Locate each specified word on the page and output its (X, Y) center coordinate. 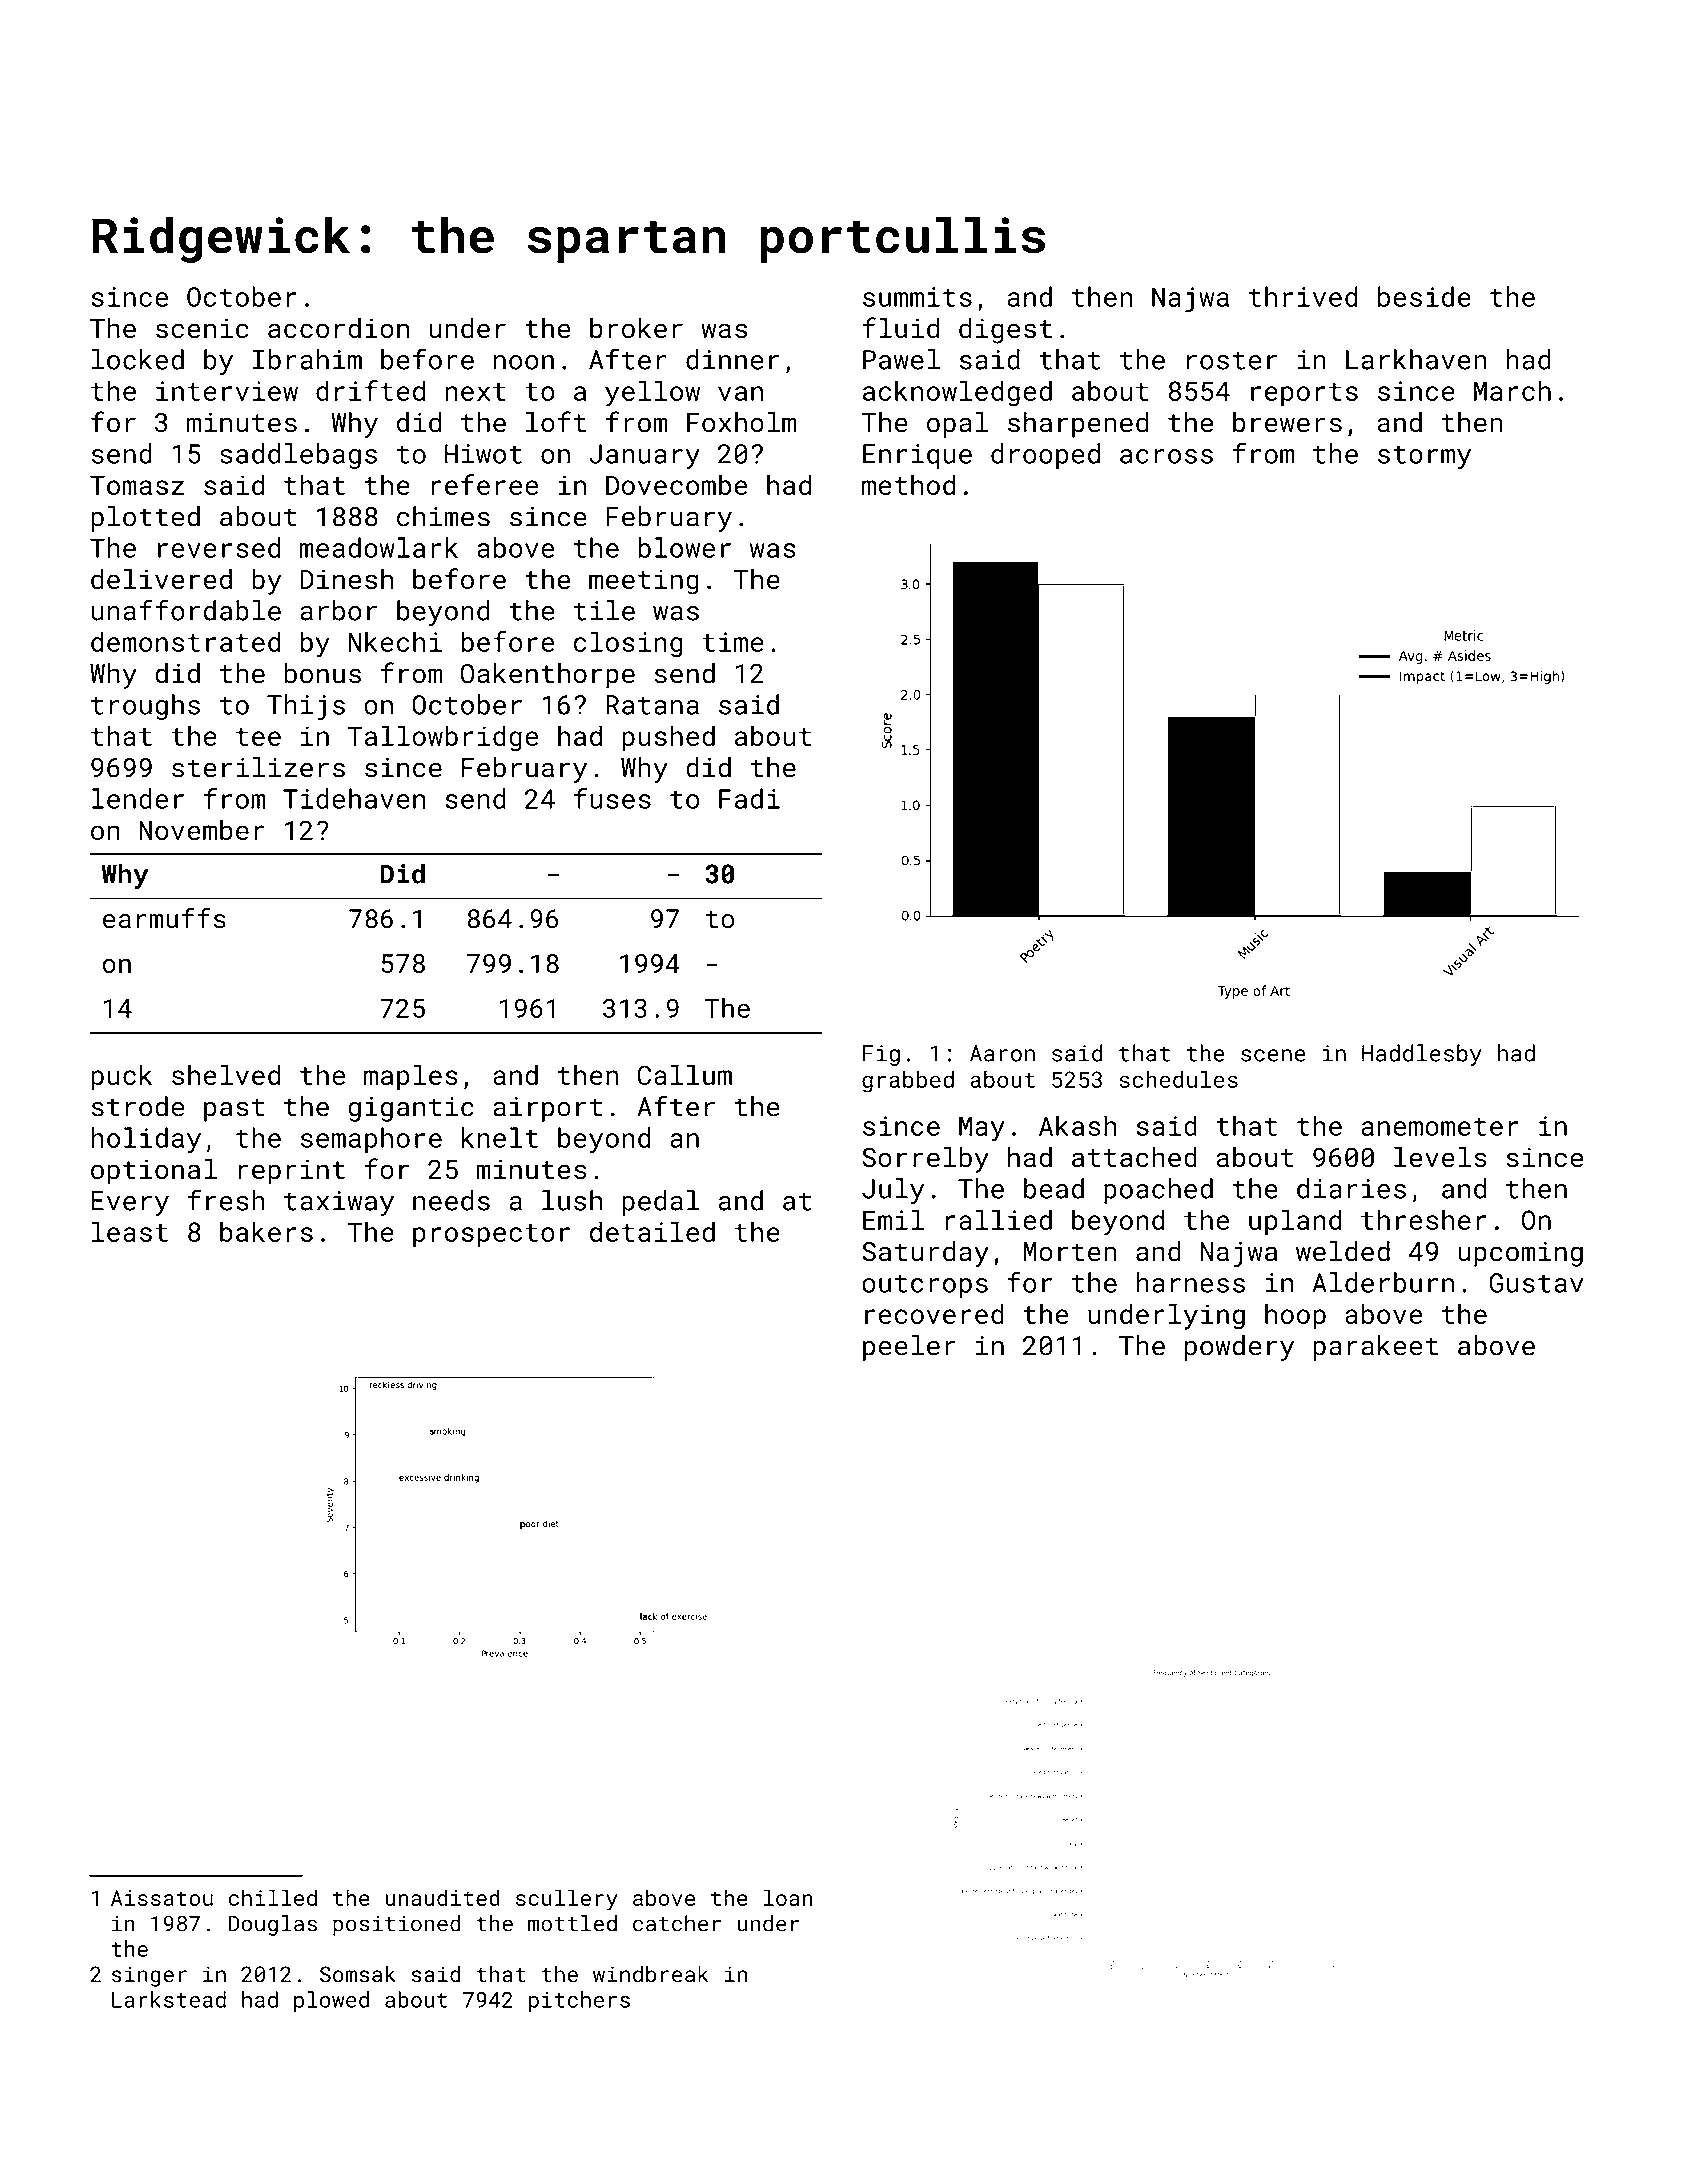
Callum (685, 1074)
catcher (677, 1923)
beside (1424, 296)
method (908, 484)
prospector (491, 1235)
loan (788, 1897)
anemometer (1440, 1127)
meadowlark (379, 547)
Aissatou (162, 1898)
